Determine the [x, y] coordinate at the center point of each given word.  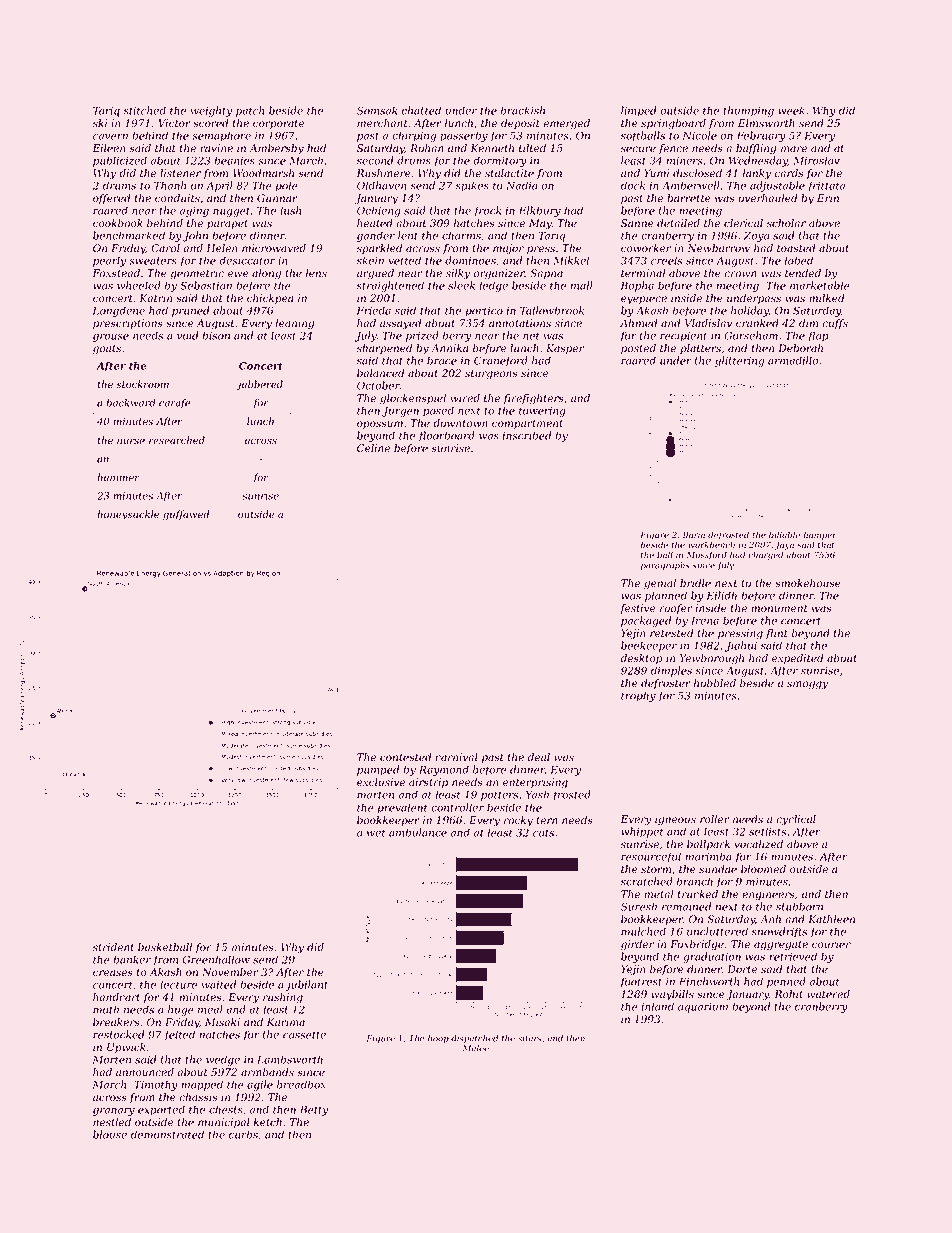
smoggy [807, 685]
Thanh [170, 185]
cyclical [796, 820]
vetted [404, 260]
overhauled [767, 198]
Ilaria [694, 534]
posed [438, 411]
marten [375, 795]
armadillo [793, 360]
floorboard [447, 436]
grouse [111, 338]
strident [113, 947]
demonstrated [167, 1134]
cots [543, 833]
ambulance [418, 832]
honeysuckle [128, 515]
